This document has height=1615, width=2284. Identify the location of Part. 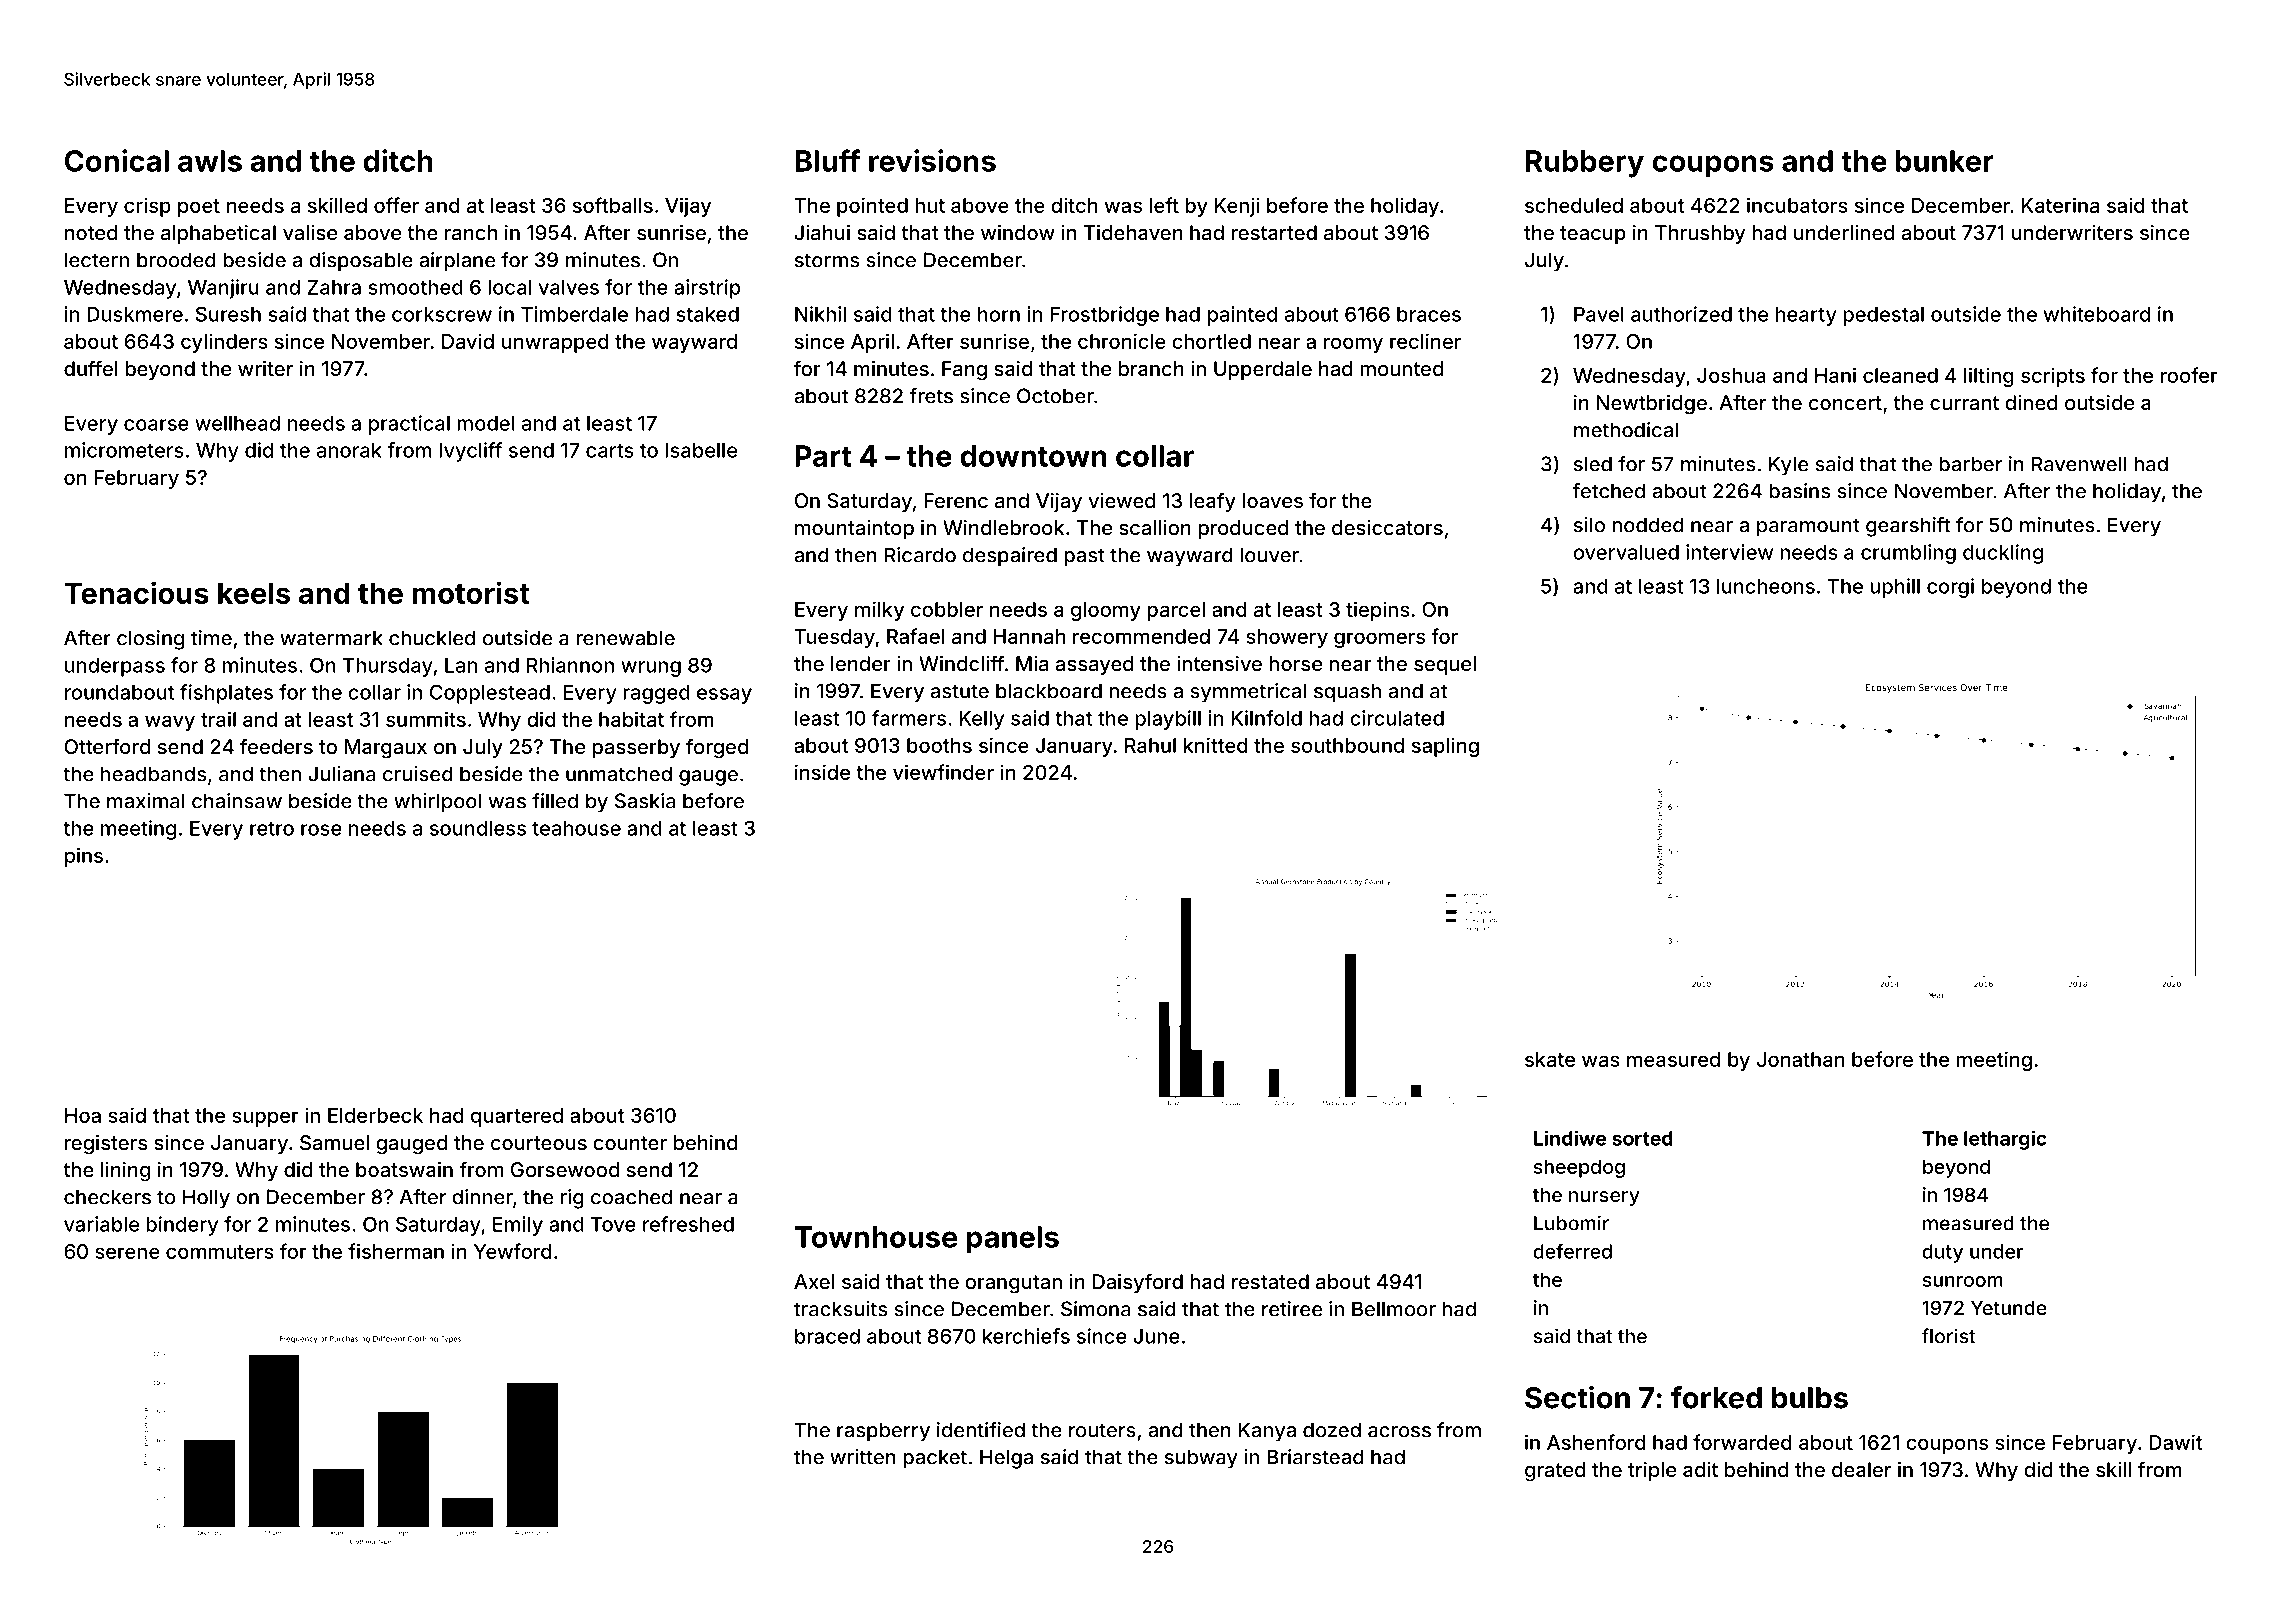
(823, 456).
